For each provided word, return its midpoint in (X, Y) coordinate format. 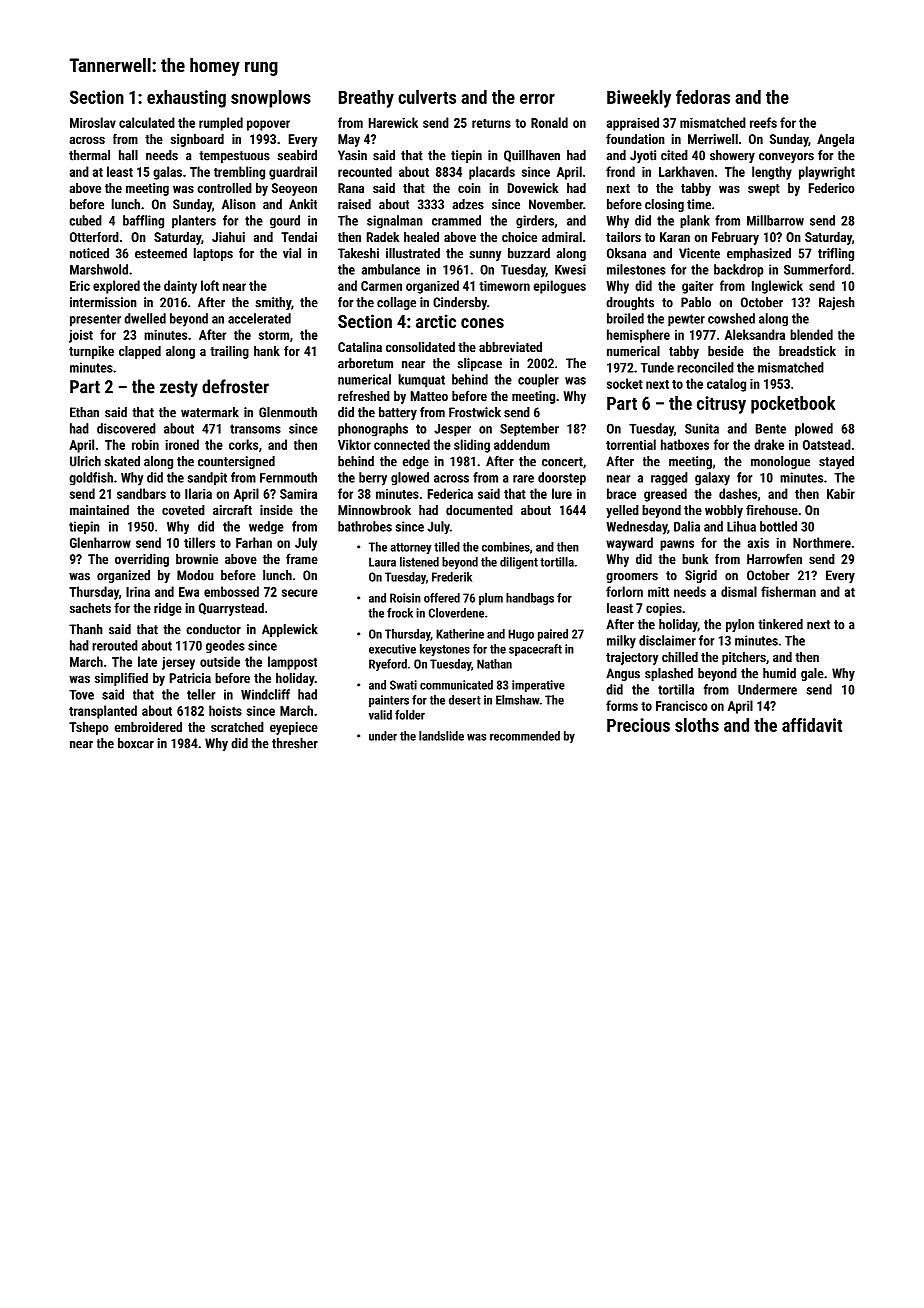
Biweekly (639, 99)
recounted (365, 171)
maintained (99, 510)
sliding (472, 446)
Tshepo (89, 728)
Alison (239, 204)
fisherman (788, 591)
